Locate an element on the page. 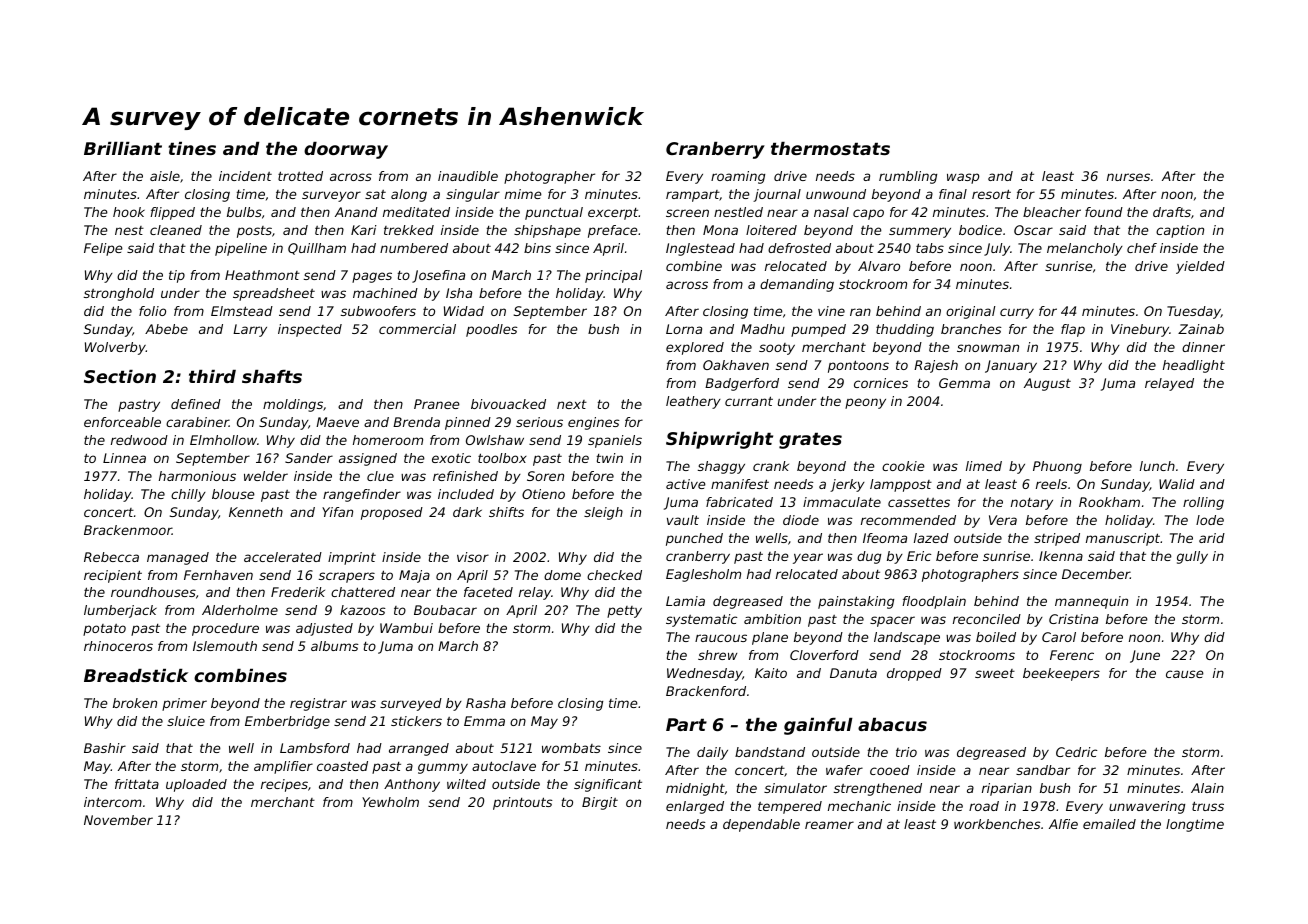  cassettes is located at coordinates (919, 502).
